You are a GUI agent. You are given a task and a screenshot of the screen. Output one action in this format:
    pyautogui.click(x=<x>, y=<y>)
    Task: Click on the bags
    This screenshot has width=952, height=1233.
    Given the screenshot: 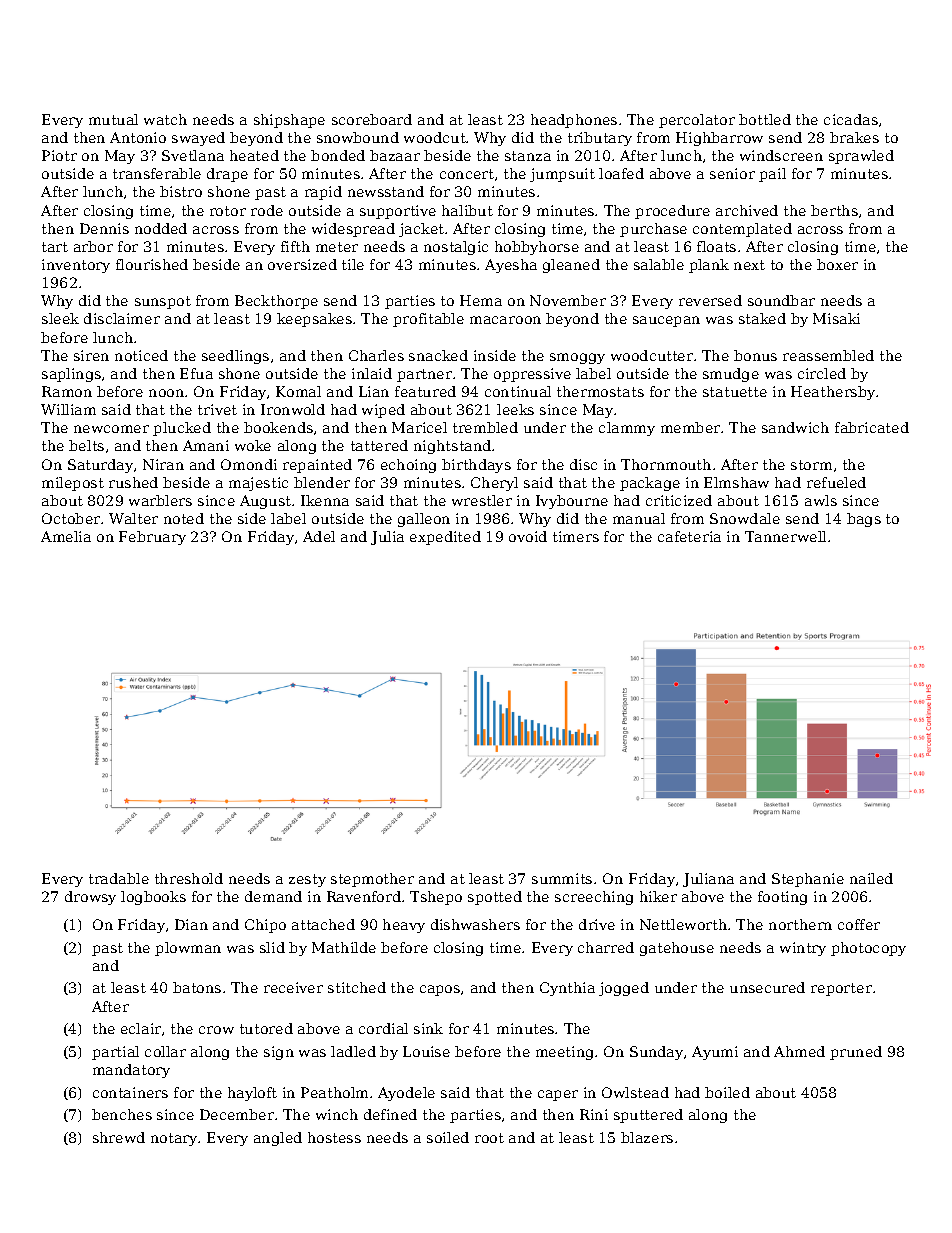 What is the action you would take?
    pyautogui.click(x=864, y=520)
